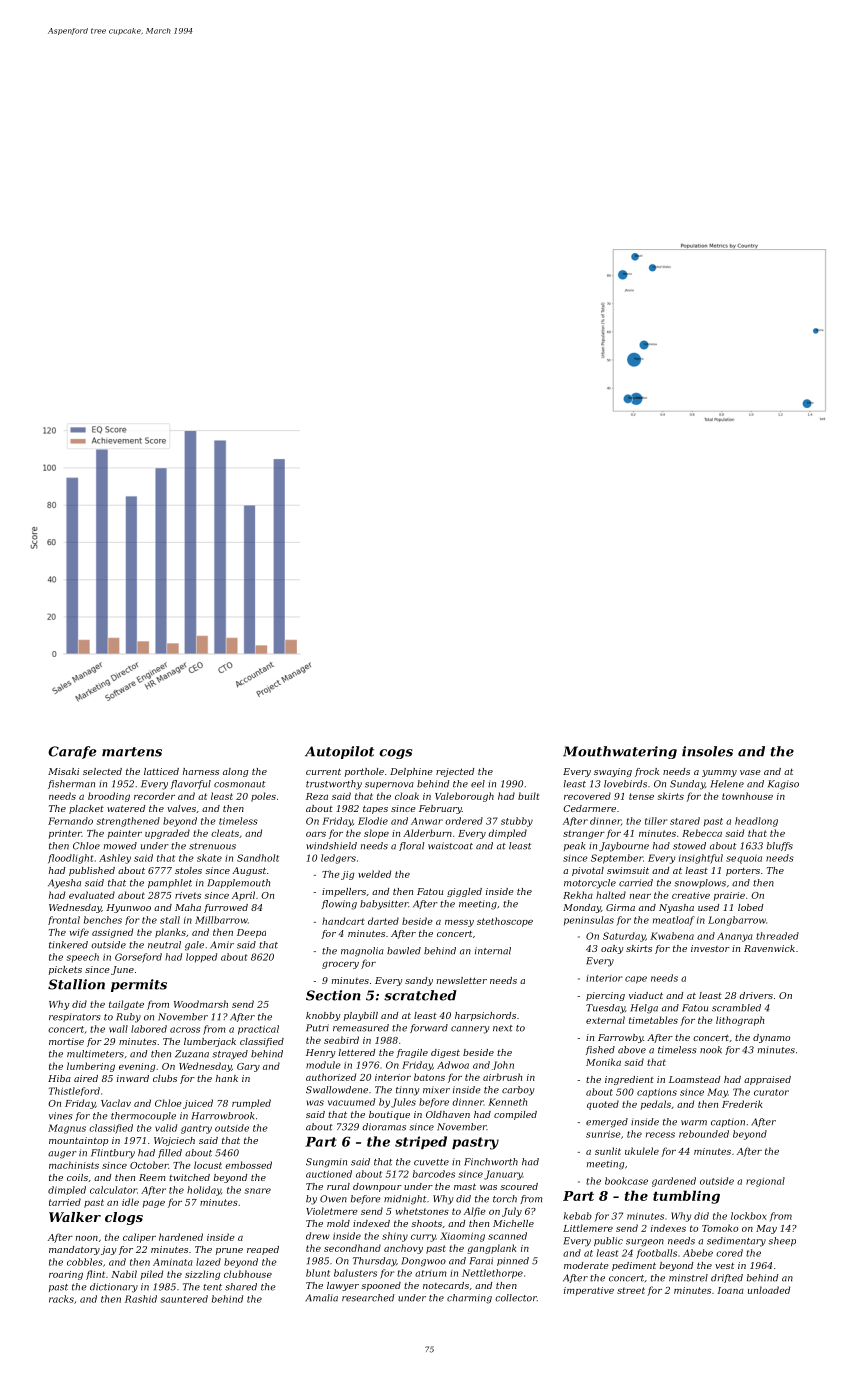 Image resolution: width=849 pixels, height=1400 pixels. I want to click on unloaded, so click(769, 1290).
